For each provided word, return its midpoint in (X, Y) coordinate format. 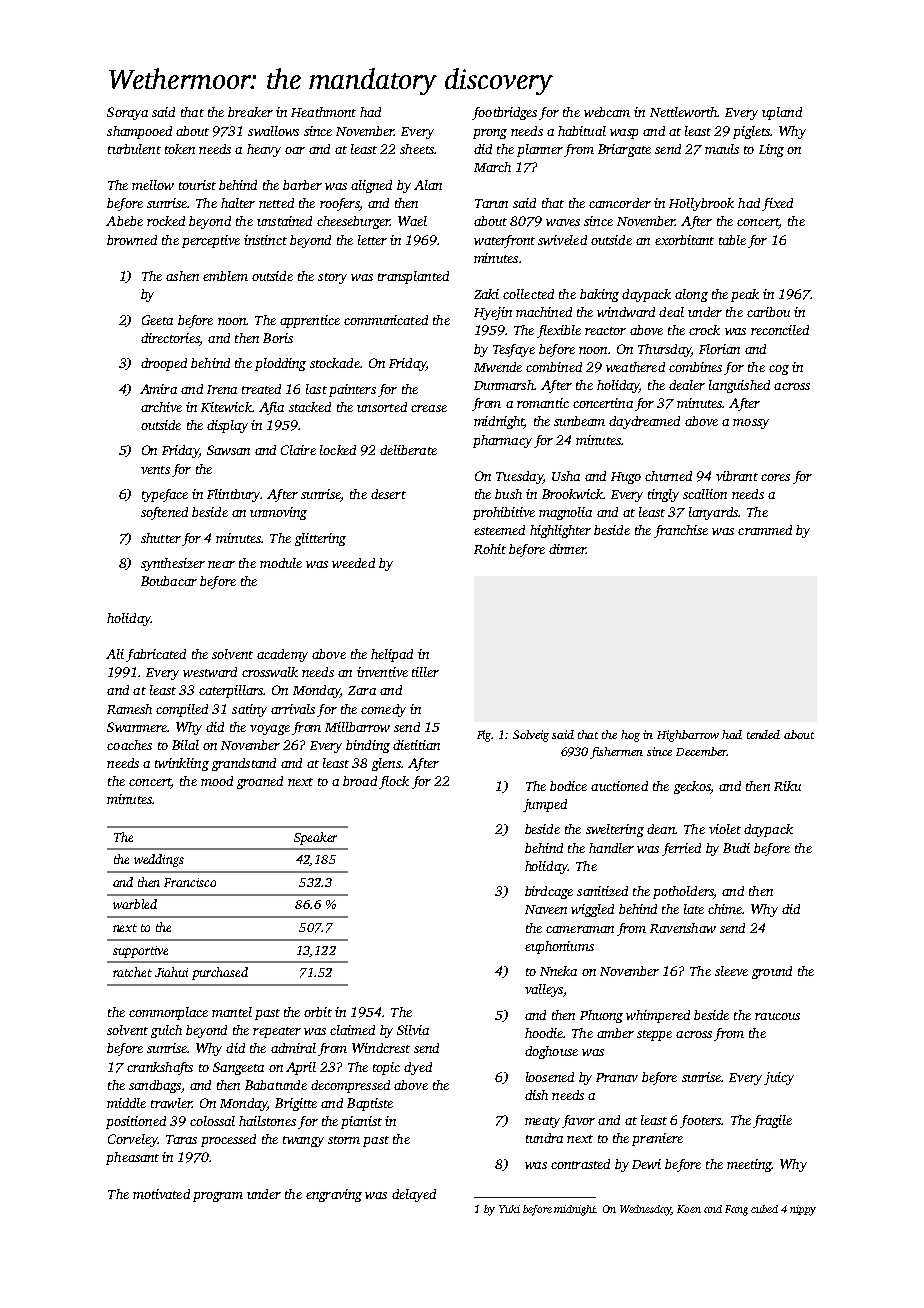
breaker (250, 112)
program (218, 1197)
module (281, 563)
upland (782, 113)
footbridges (504, 113)
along (691, 295)
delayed (414, 1195)
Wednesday (645, 1210)
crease (429, 408)
